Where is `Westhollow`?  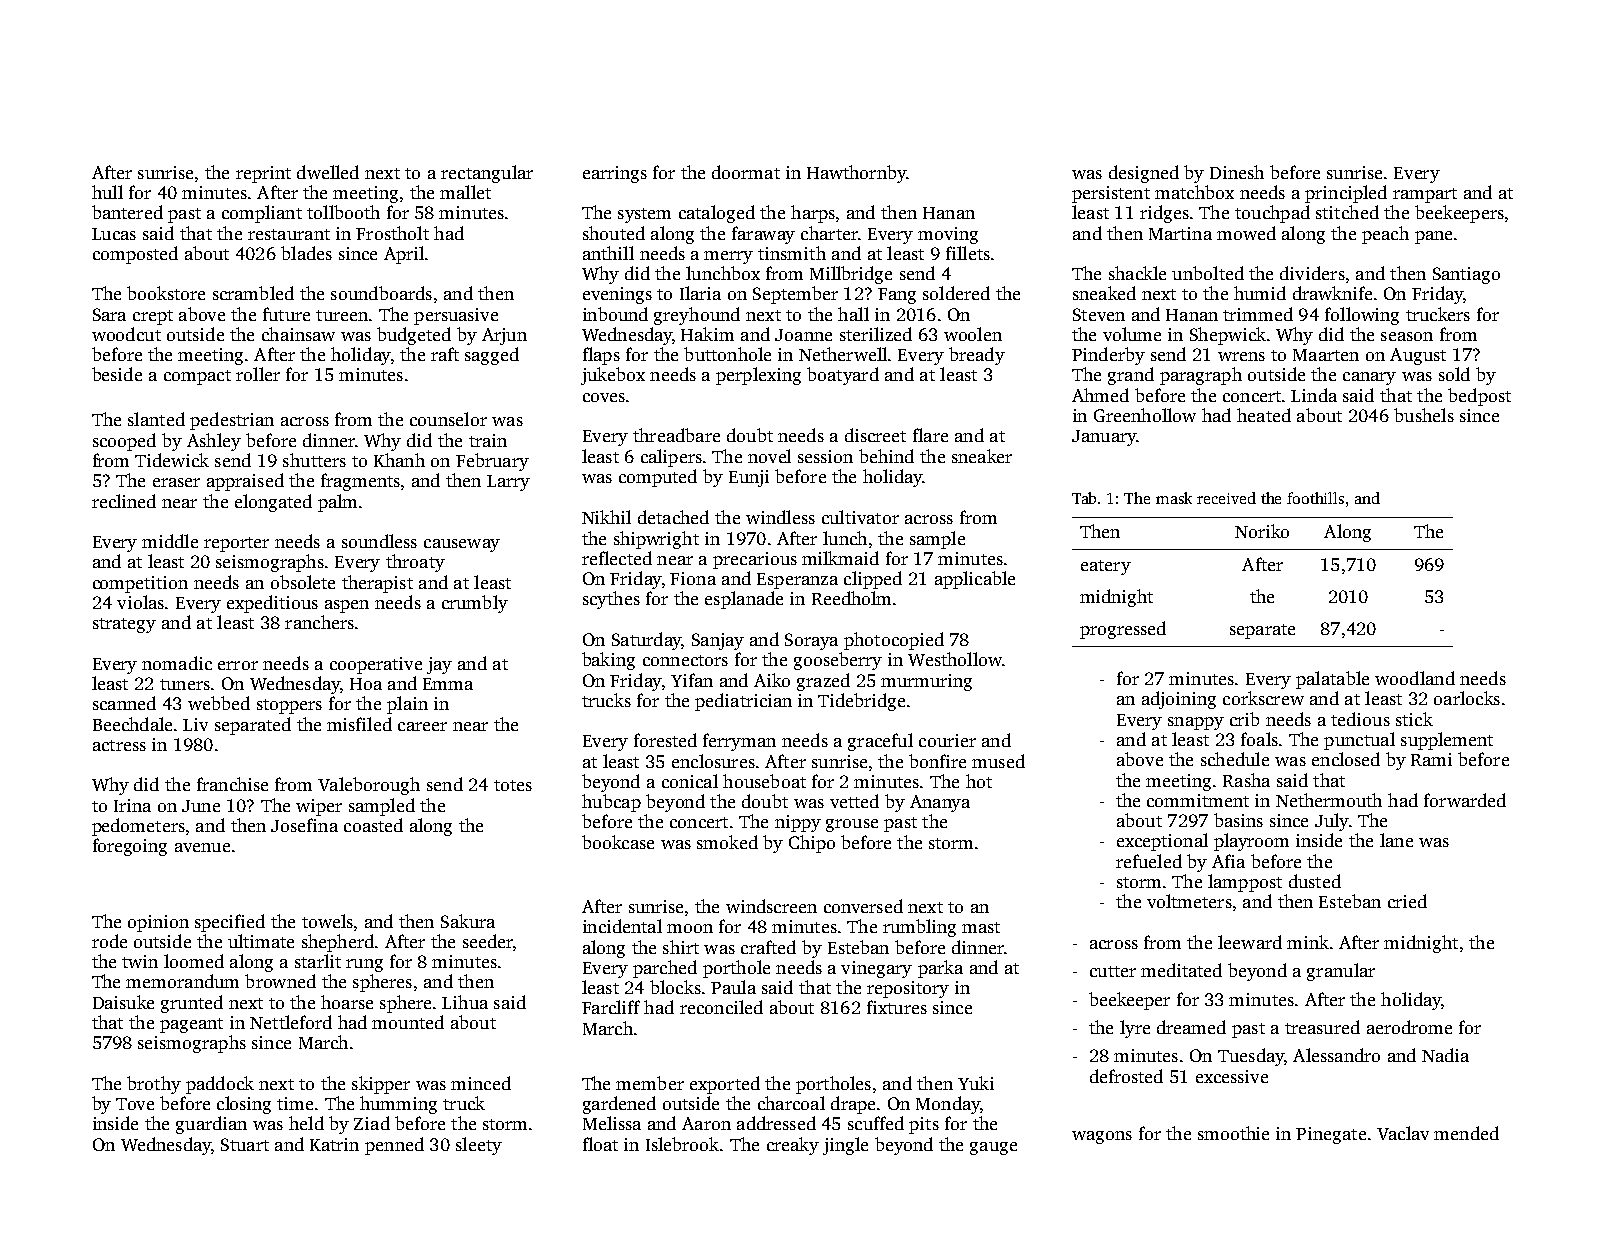
Westhollow is located at coordinates (955, 659).
